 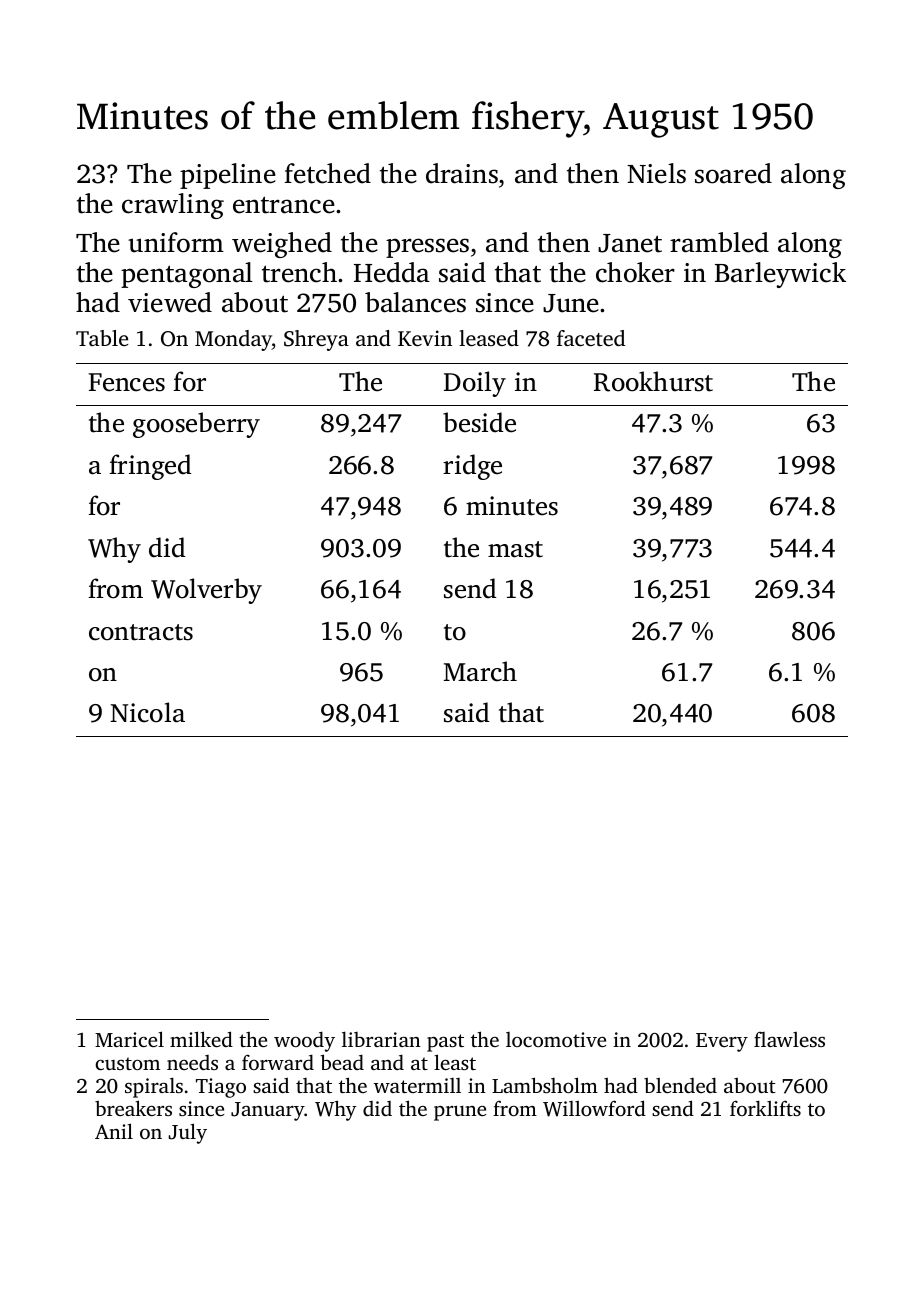 What do you see at coordinates (445, 1043) in the image?
I see `past` at bounding box center [445, 1043].
